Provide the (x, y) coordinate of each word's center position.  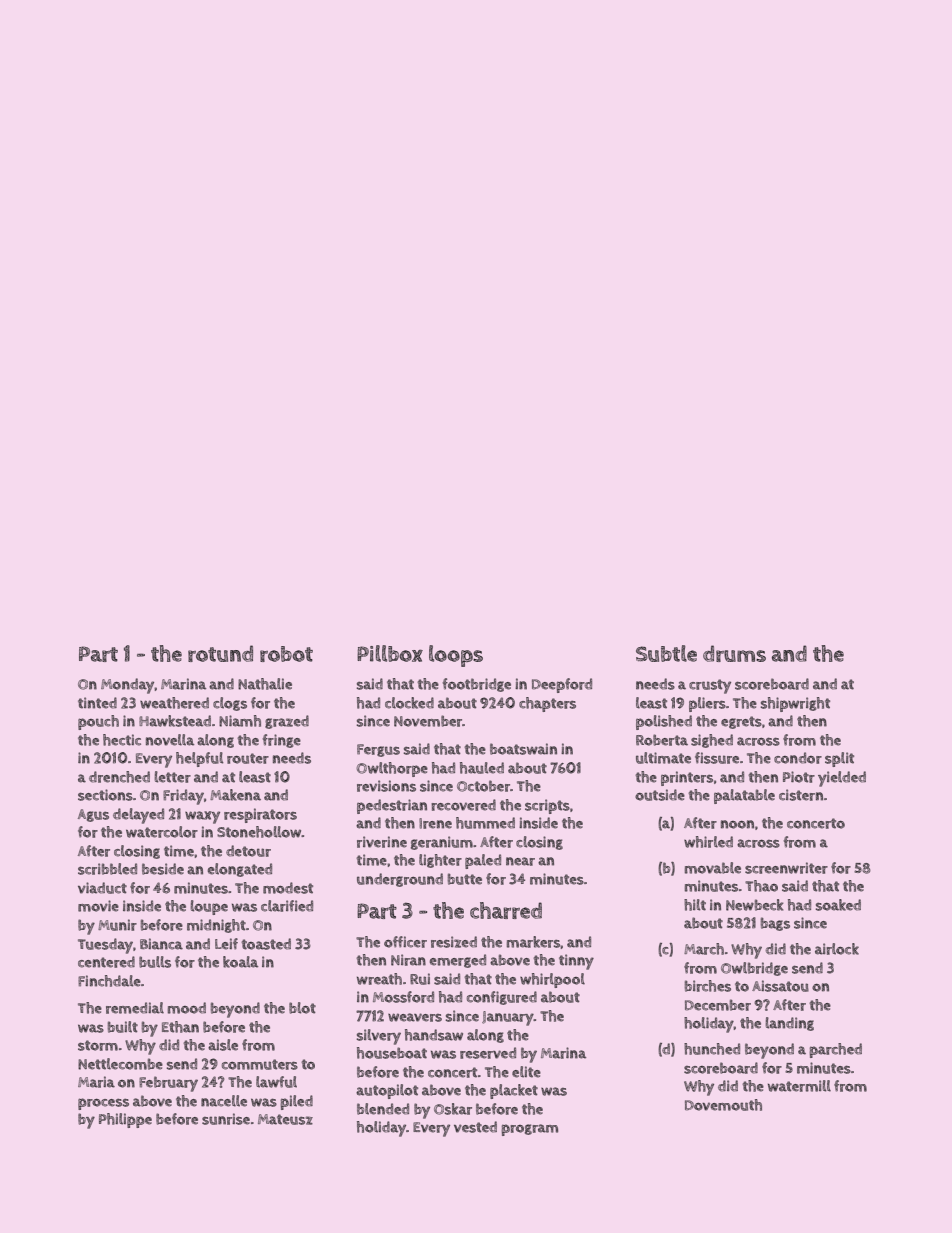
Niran (408, 960)
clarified (287, 906)
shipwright (795, 704)
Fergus (378, 750)
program (530, 1130)
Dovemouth (723, 1105)
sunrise (226, 1119)
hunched (712, 1049)
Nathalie (265, 684)
